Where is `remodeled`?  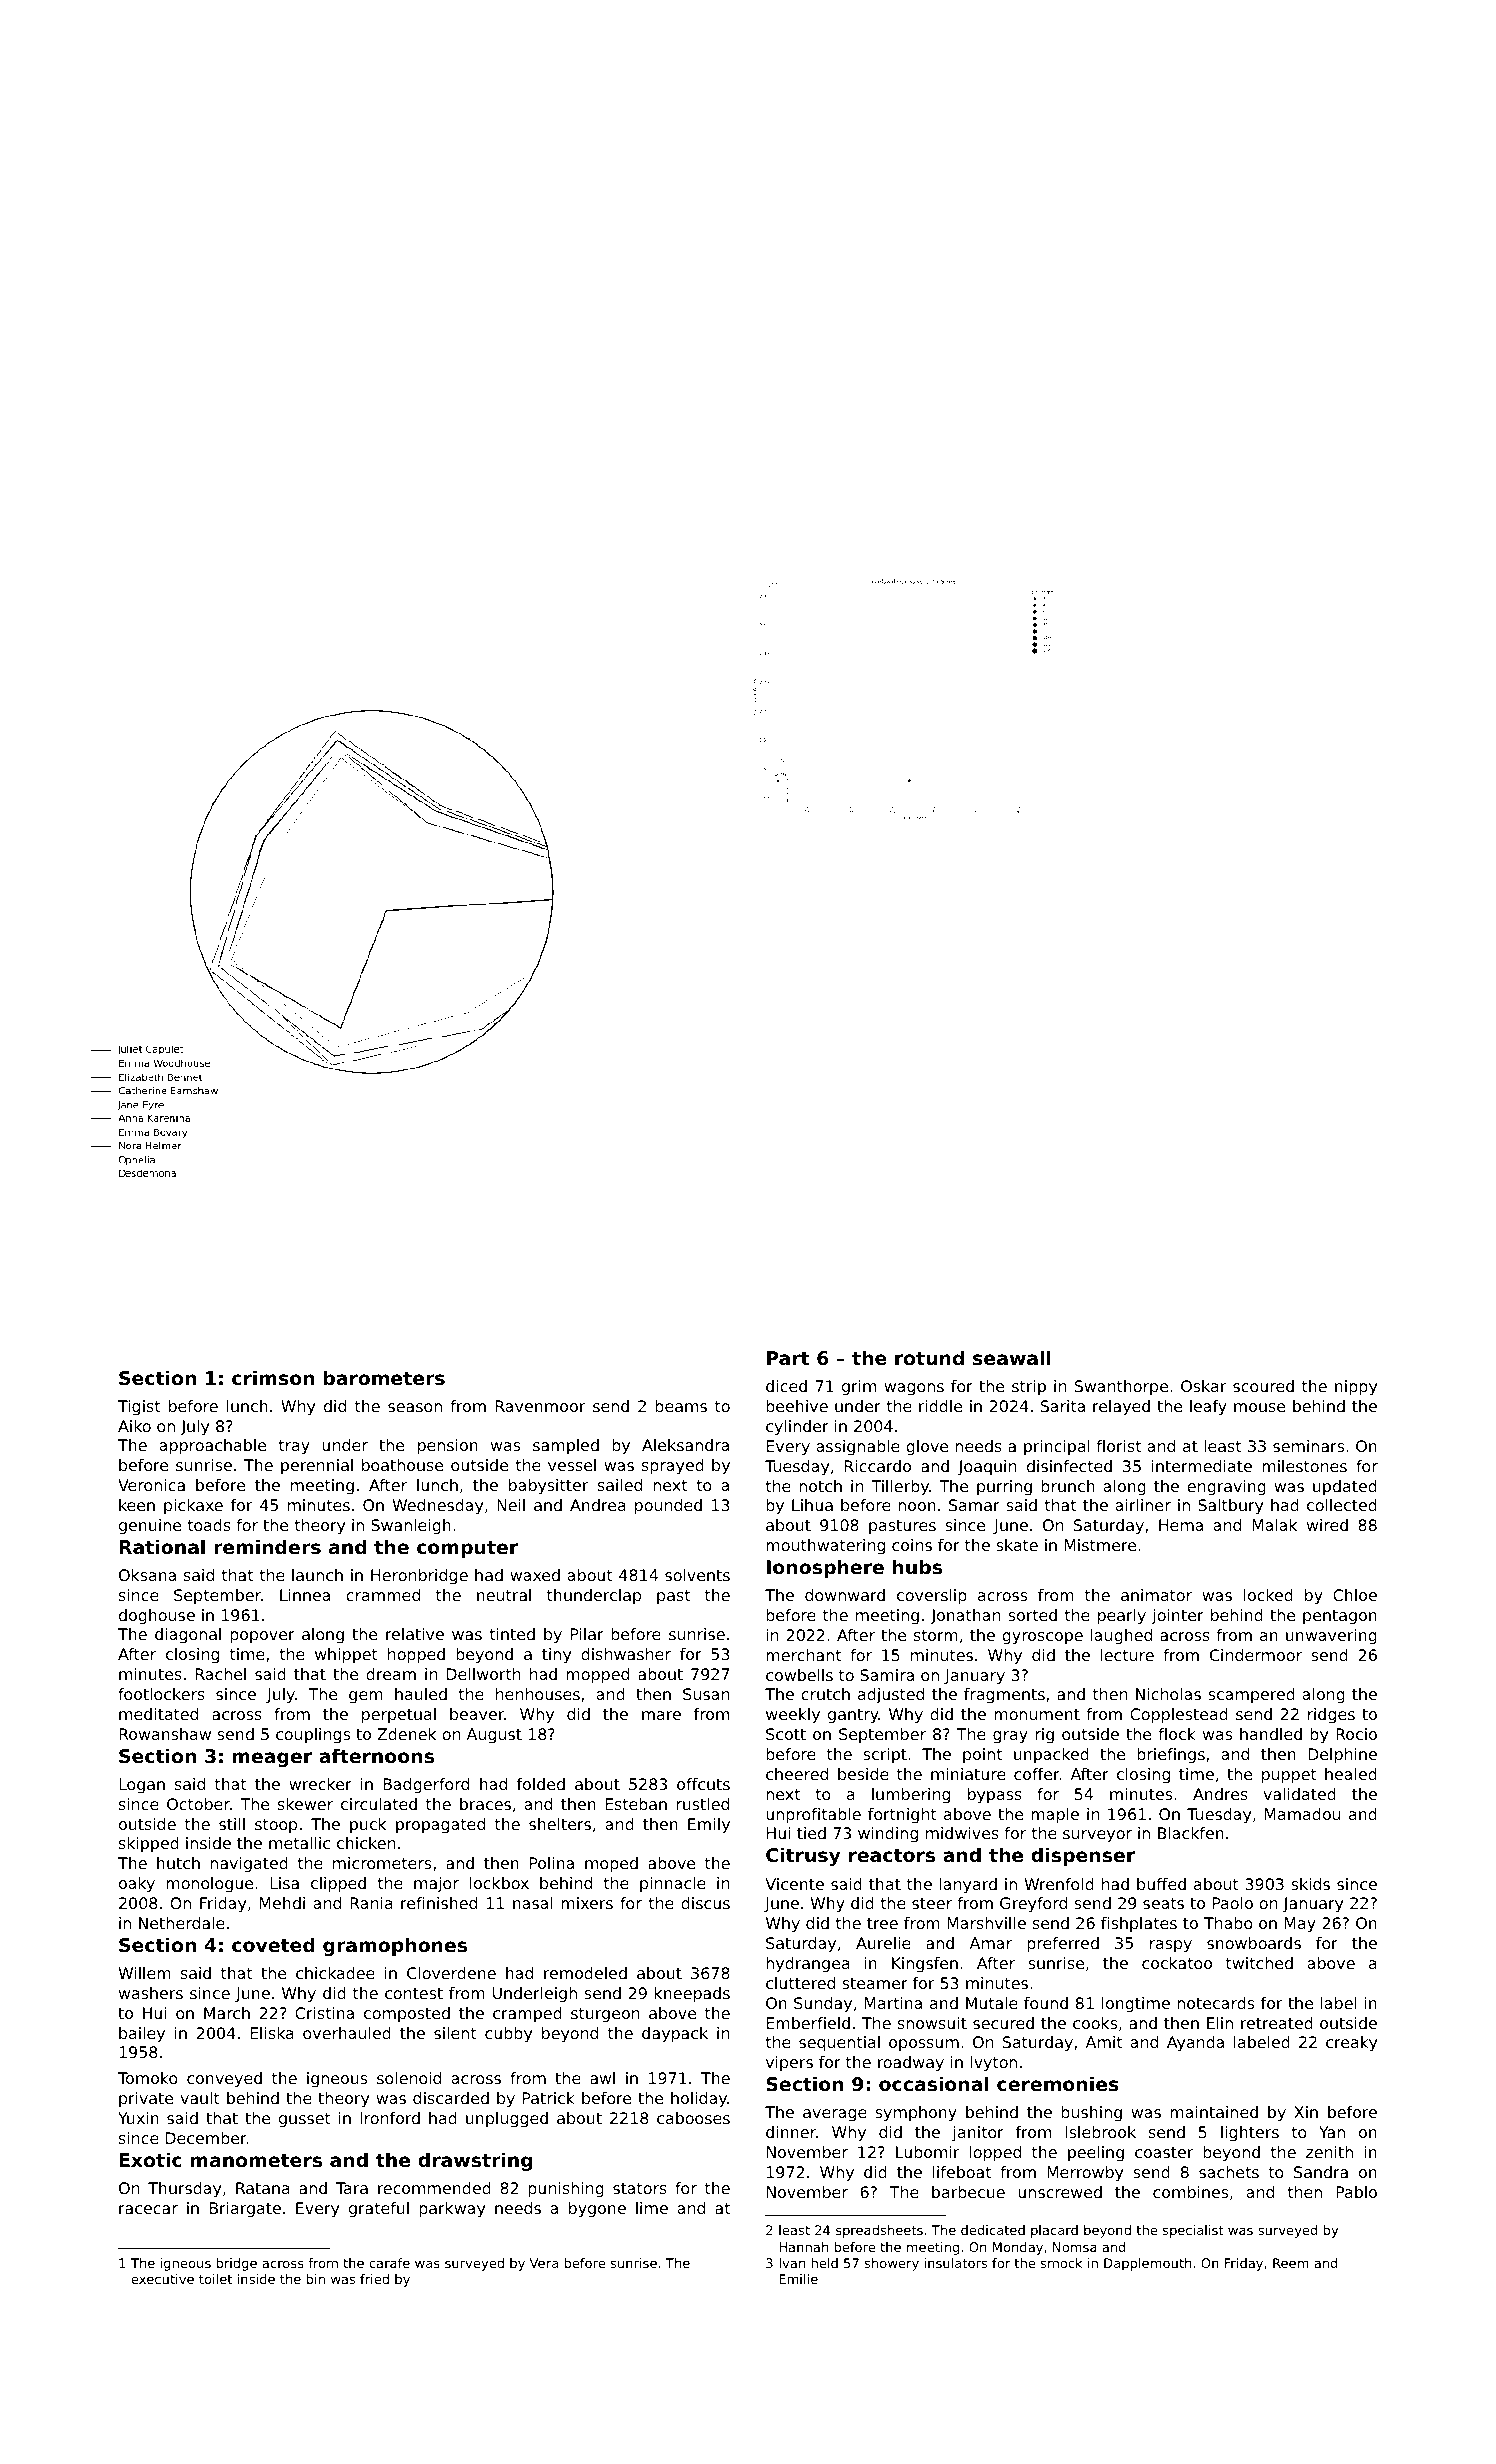 remodeled is located at coordinates (585, 1973).
